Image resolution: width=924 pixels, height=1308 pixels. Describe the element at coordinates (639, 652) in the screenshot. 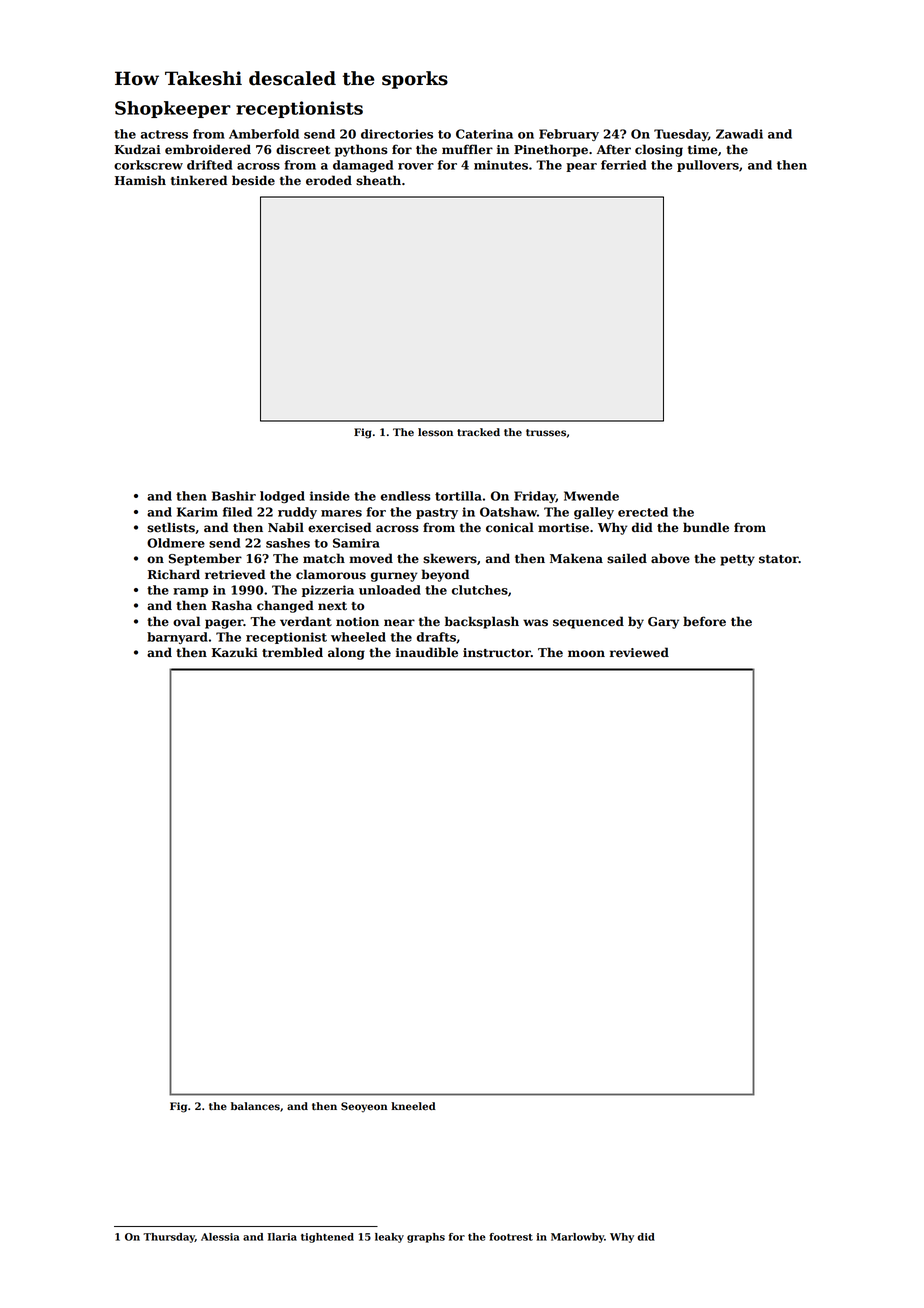

I see `reviewed` at that location.
